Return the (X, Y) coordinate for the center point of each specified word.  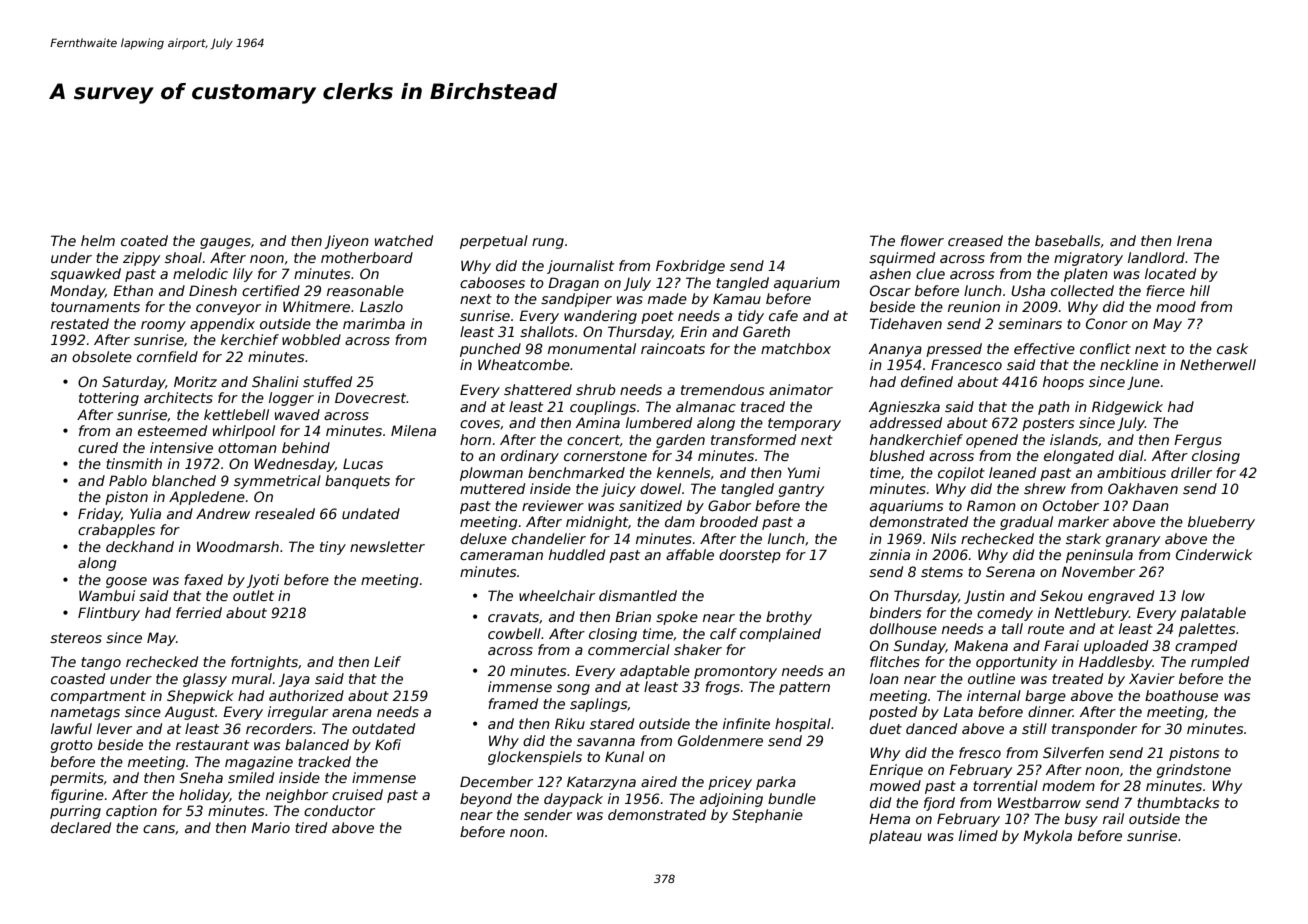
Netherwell (1218, 364)
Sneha (201, 777)
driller (1191, 472)
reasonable (365, 290)
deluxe (483, 538)
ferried (199, 612)
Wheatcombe (524, 364)
